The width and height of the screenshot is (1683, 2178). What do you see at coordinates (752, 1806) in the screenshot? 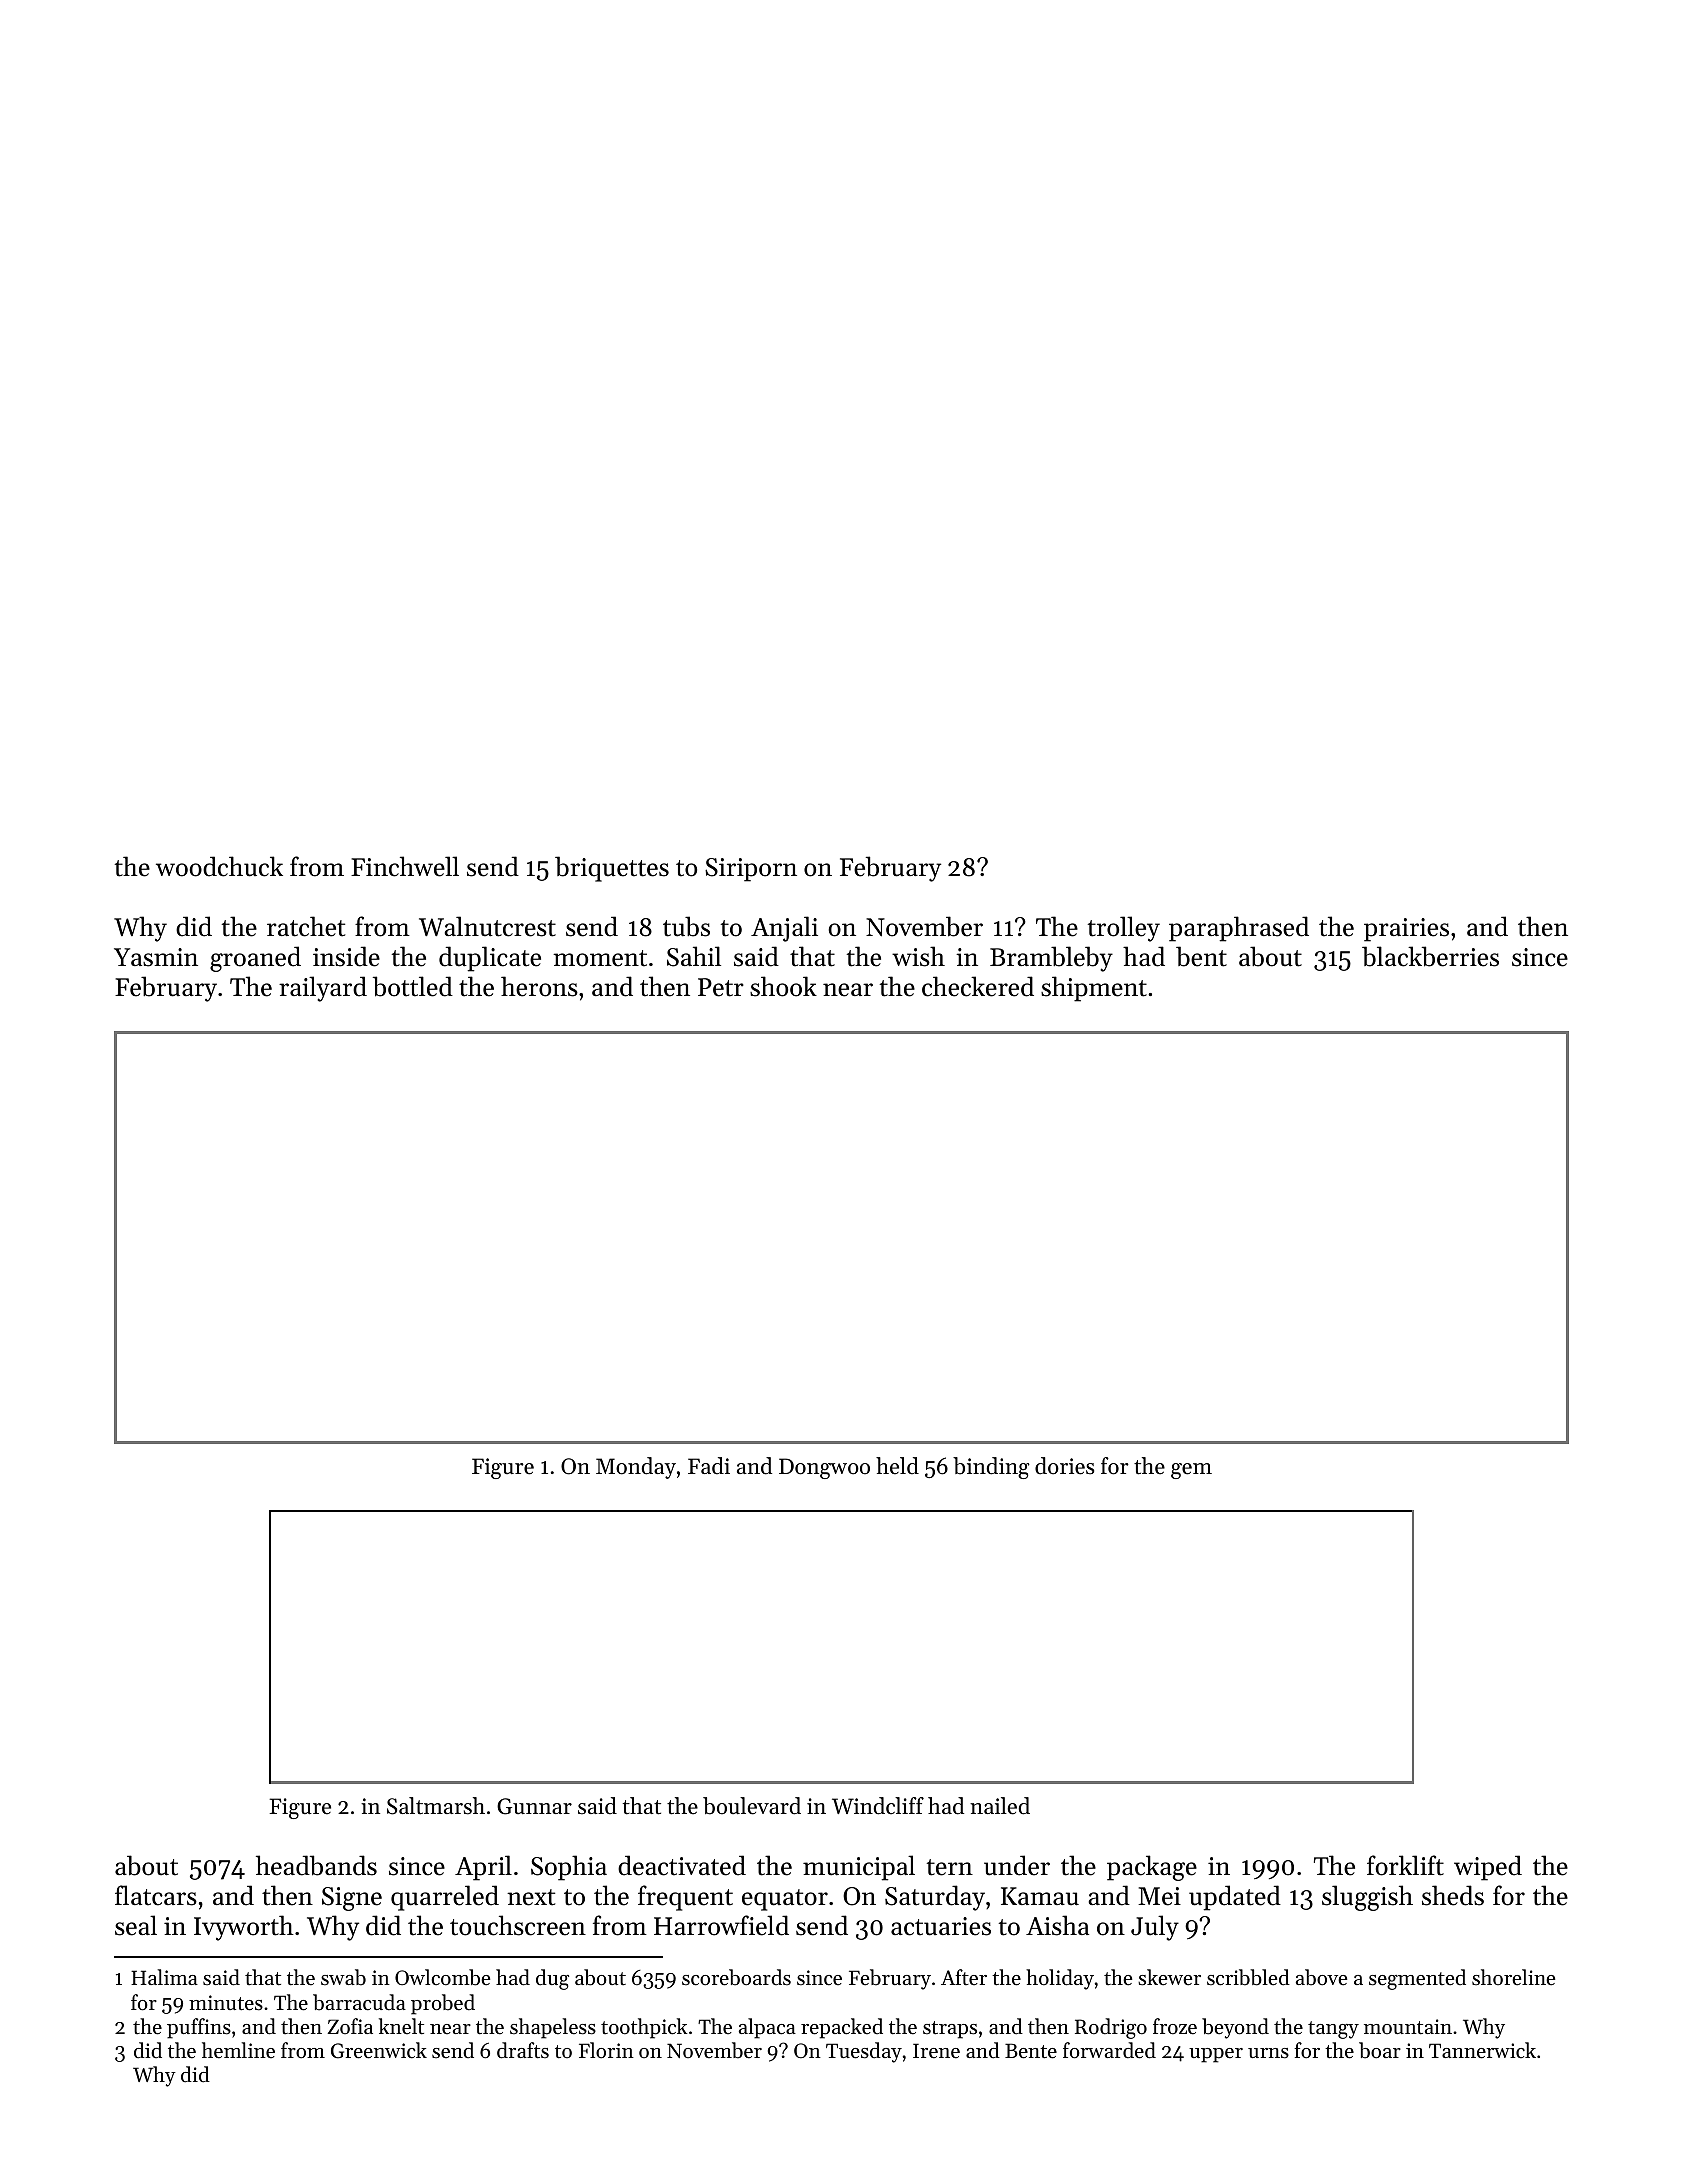
I see `boulevard` at bounding box center [752, 1806].
